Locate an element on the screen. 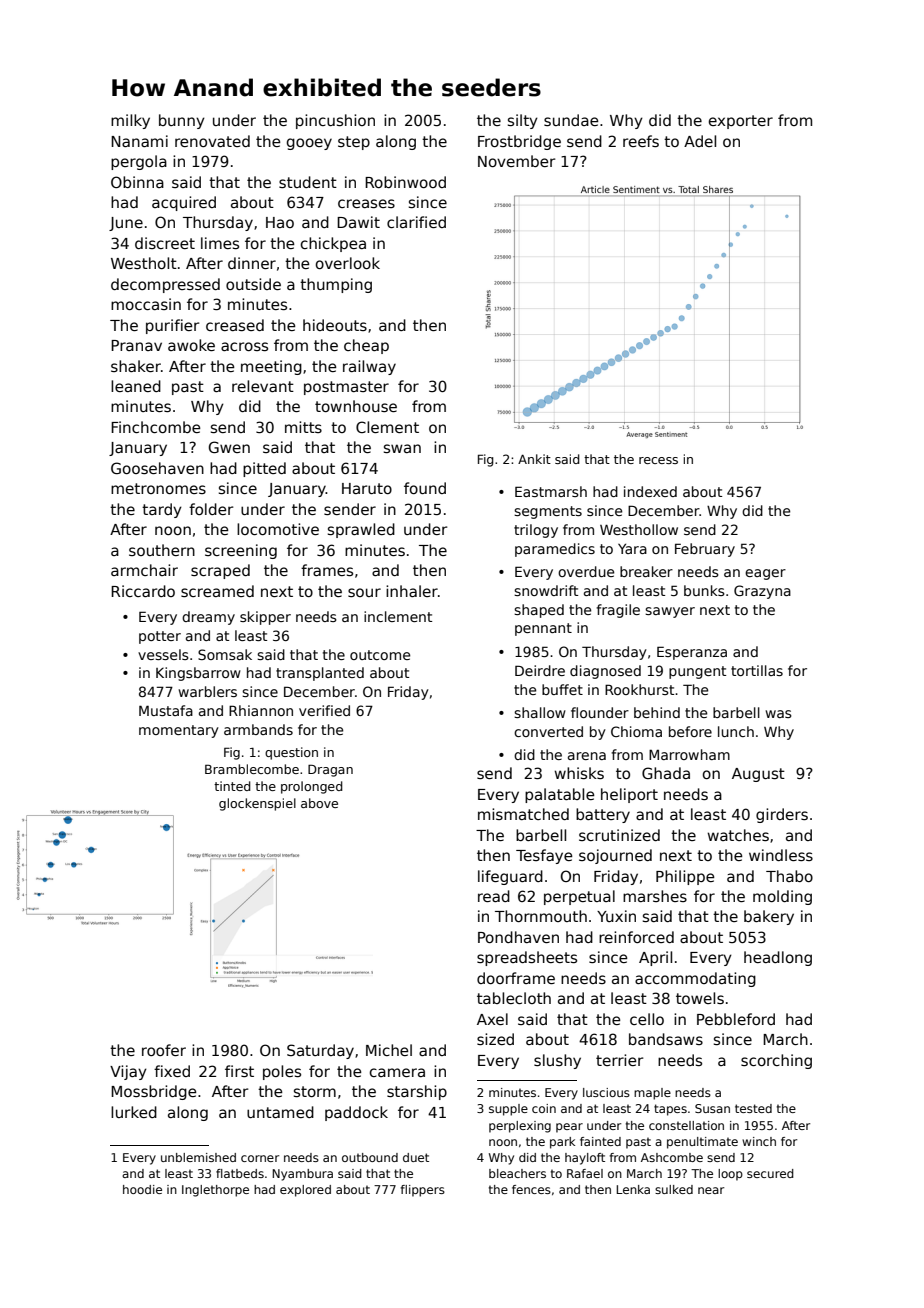 The image size is (924, 1308). creases is located at coordinates (366, 203).
